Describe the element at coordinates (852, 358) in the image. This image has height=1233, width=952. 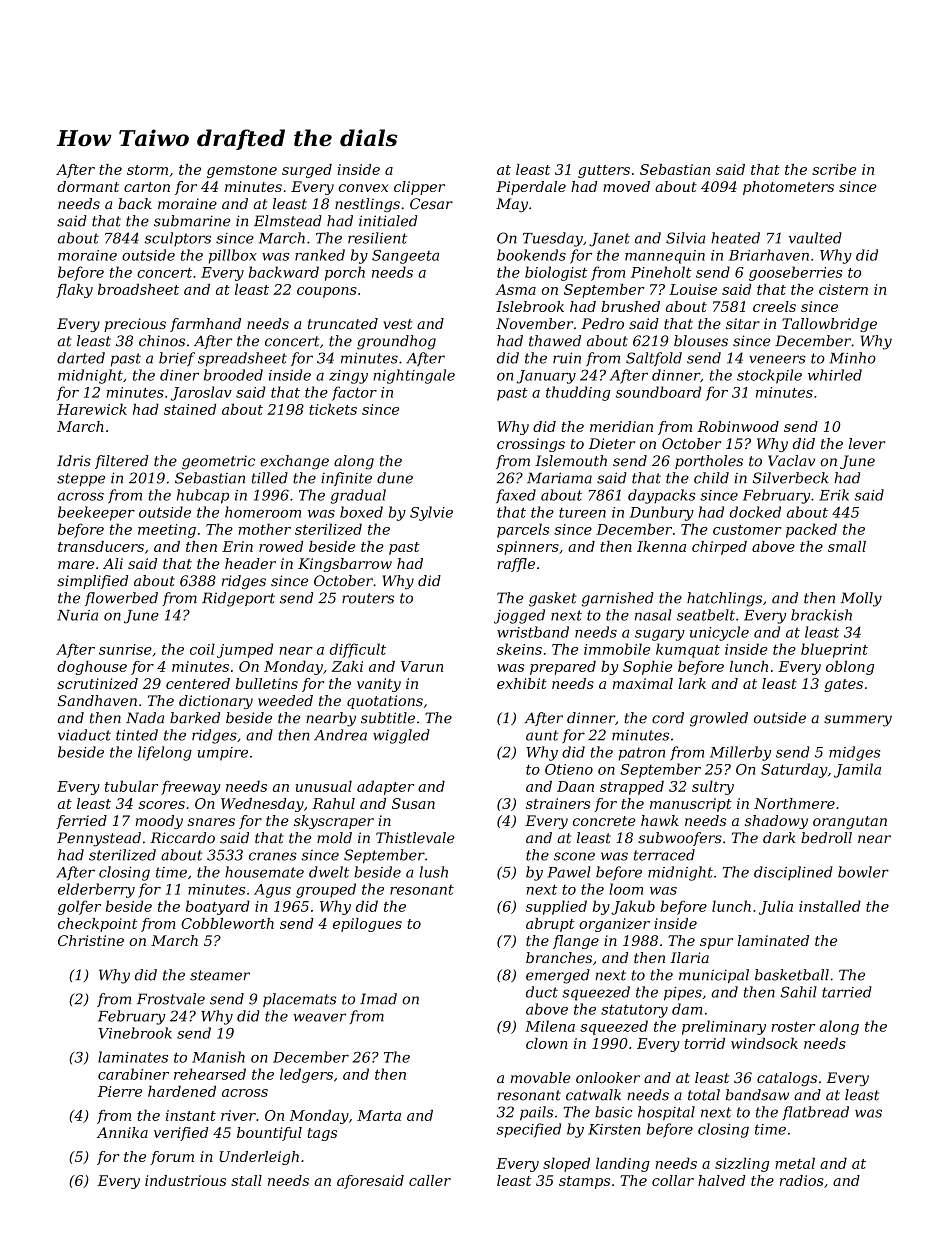
I see `Minho` at that location.
